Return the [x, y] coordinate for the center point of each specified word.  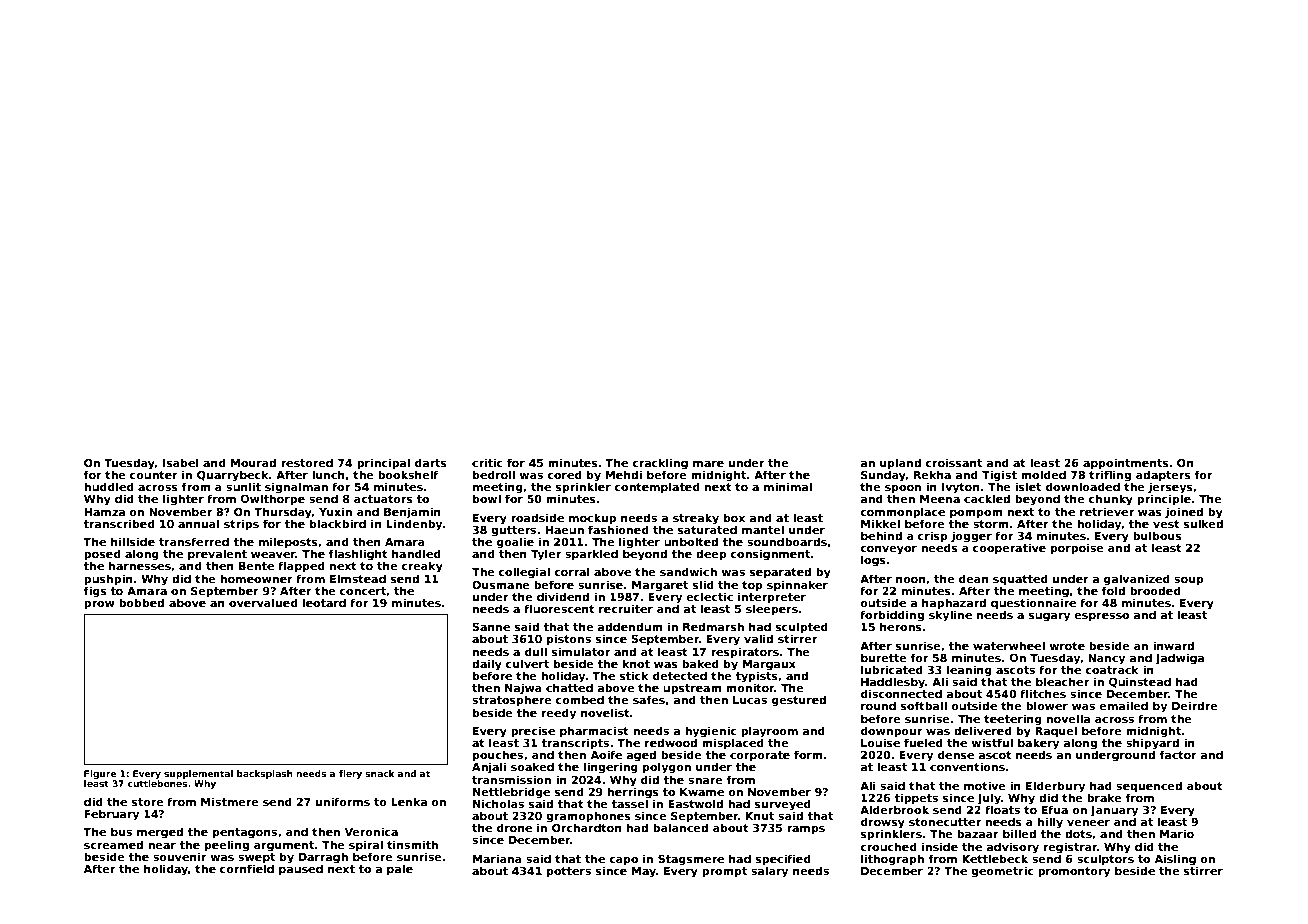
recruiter [626, 608]
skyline [950, 616]
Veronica [371, 831]
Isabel [181, 462]
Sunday [883, 476]
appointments [1126, 464]
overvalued [263, 602]
